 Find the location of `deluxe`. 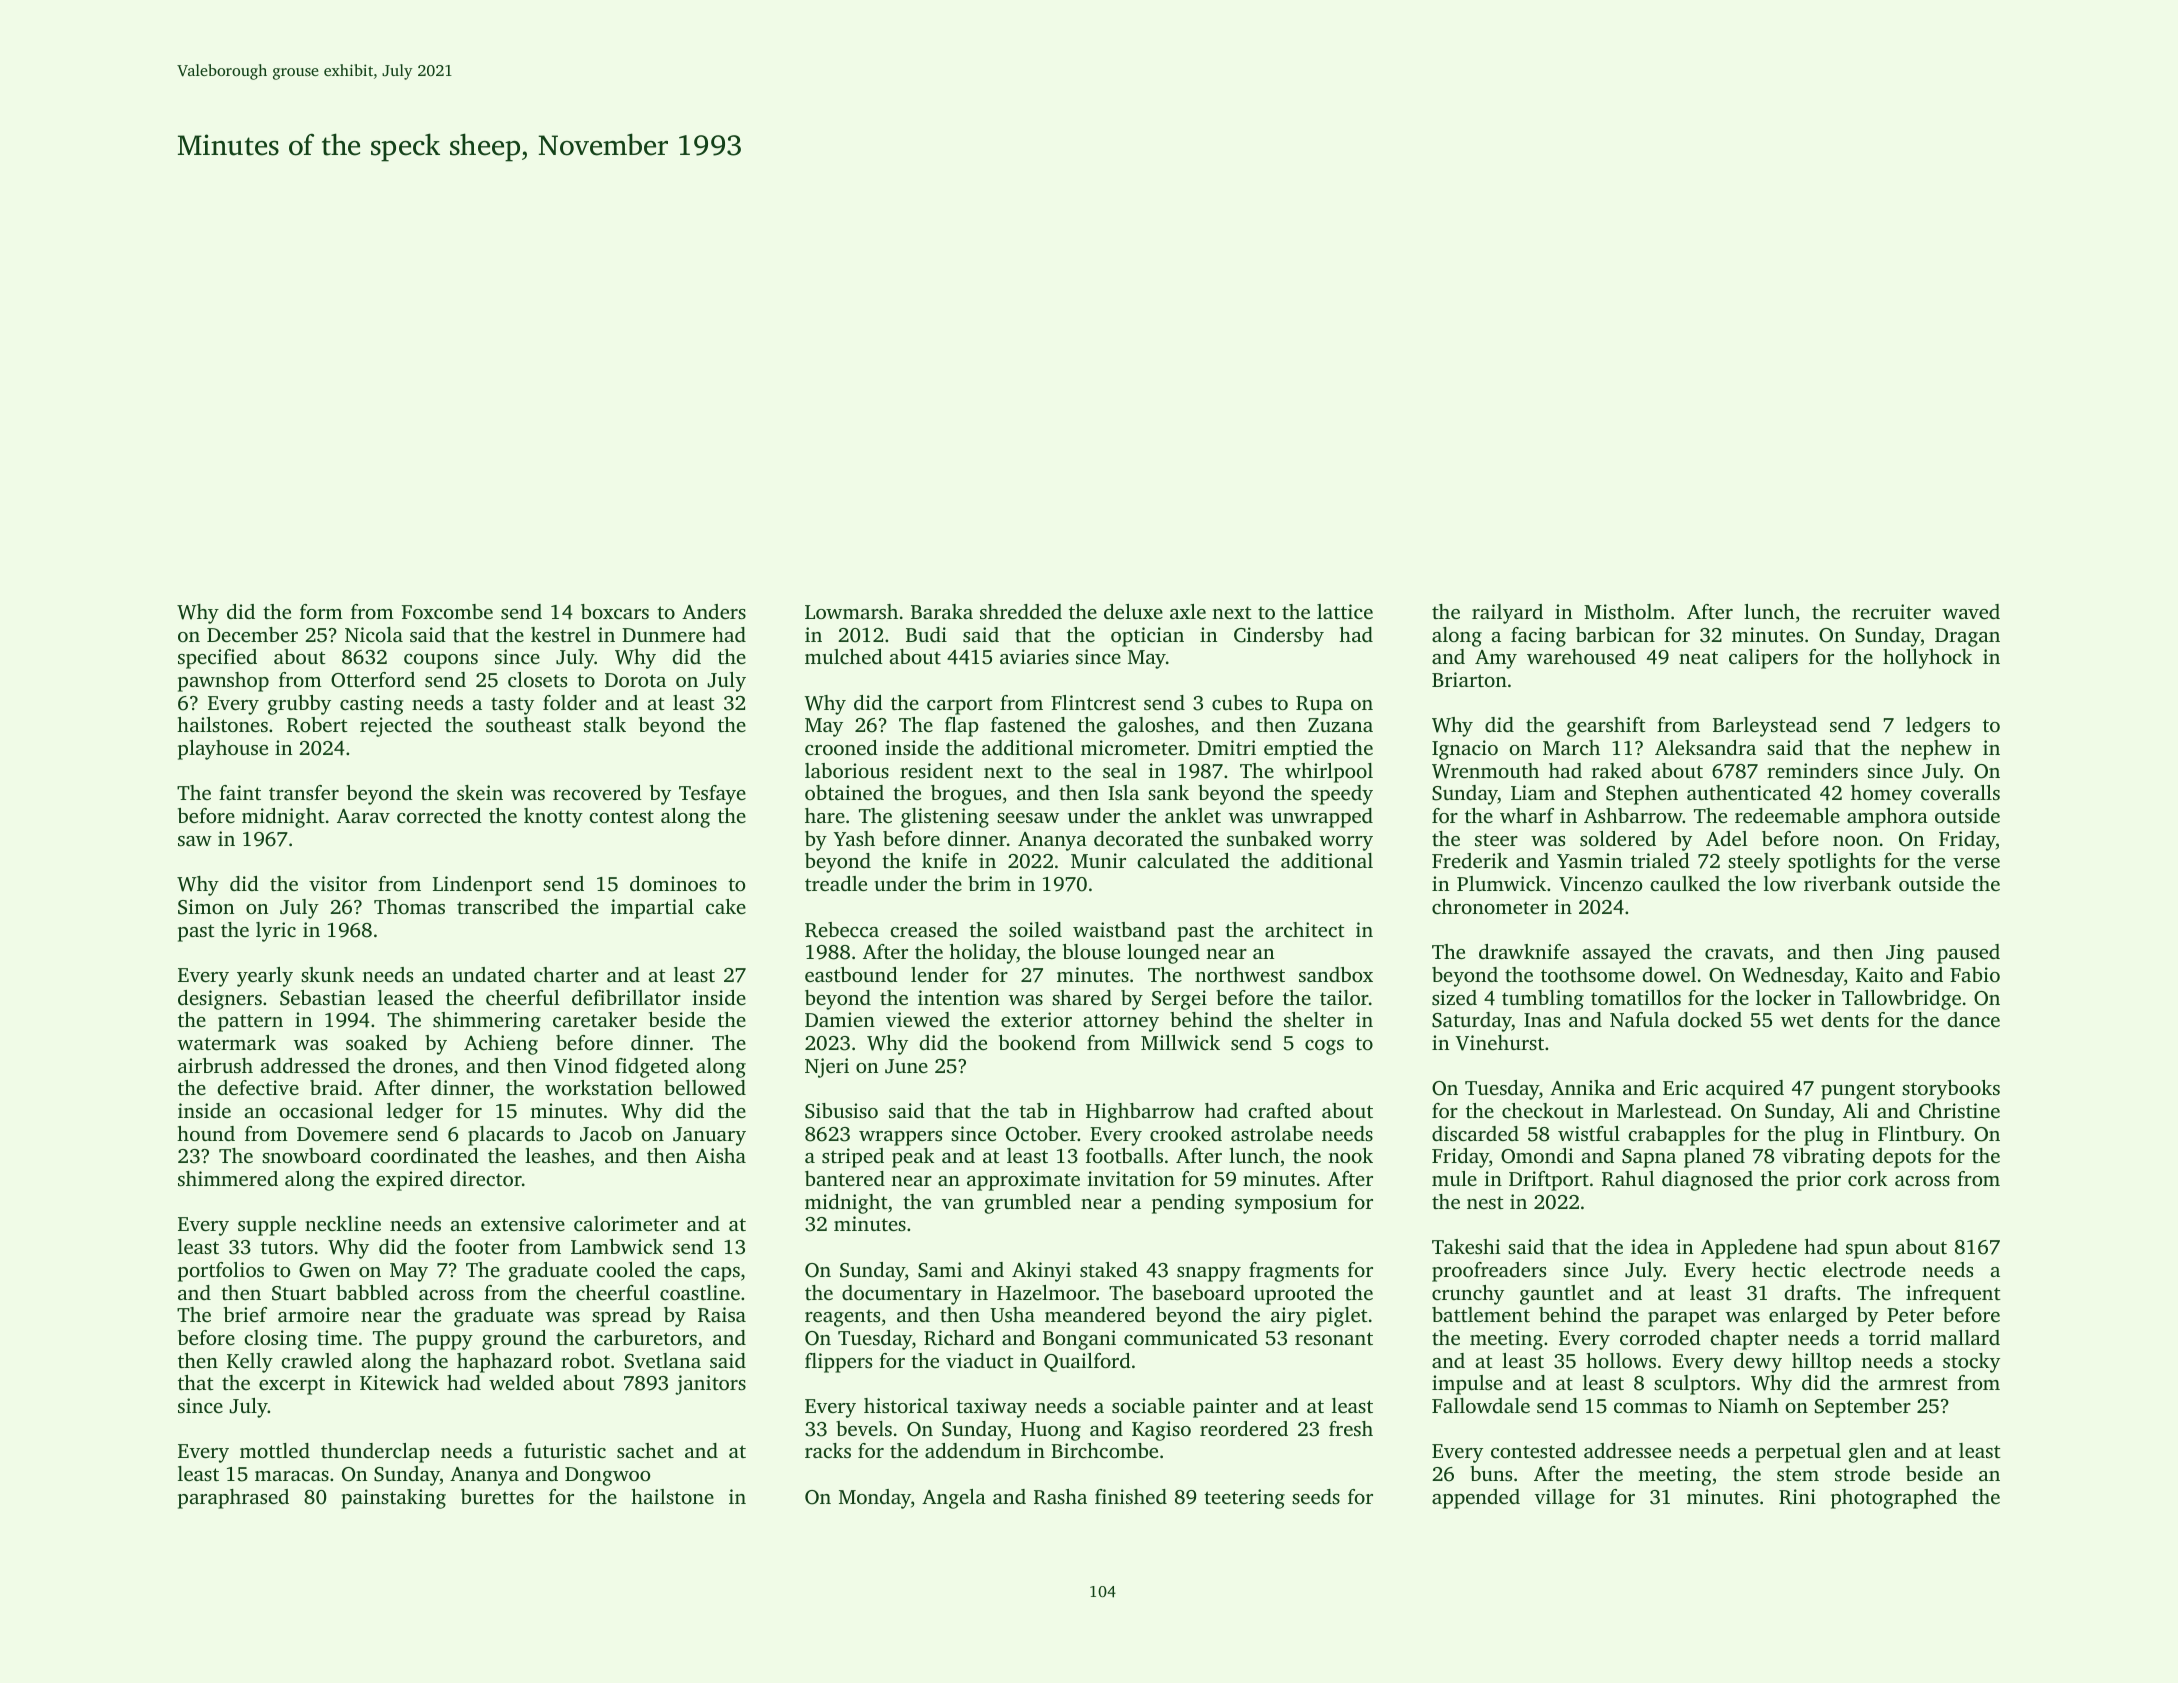

deluxe is located at coordinates (1133, 611).
